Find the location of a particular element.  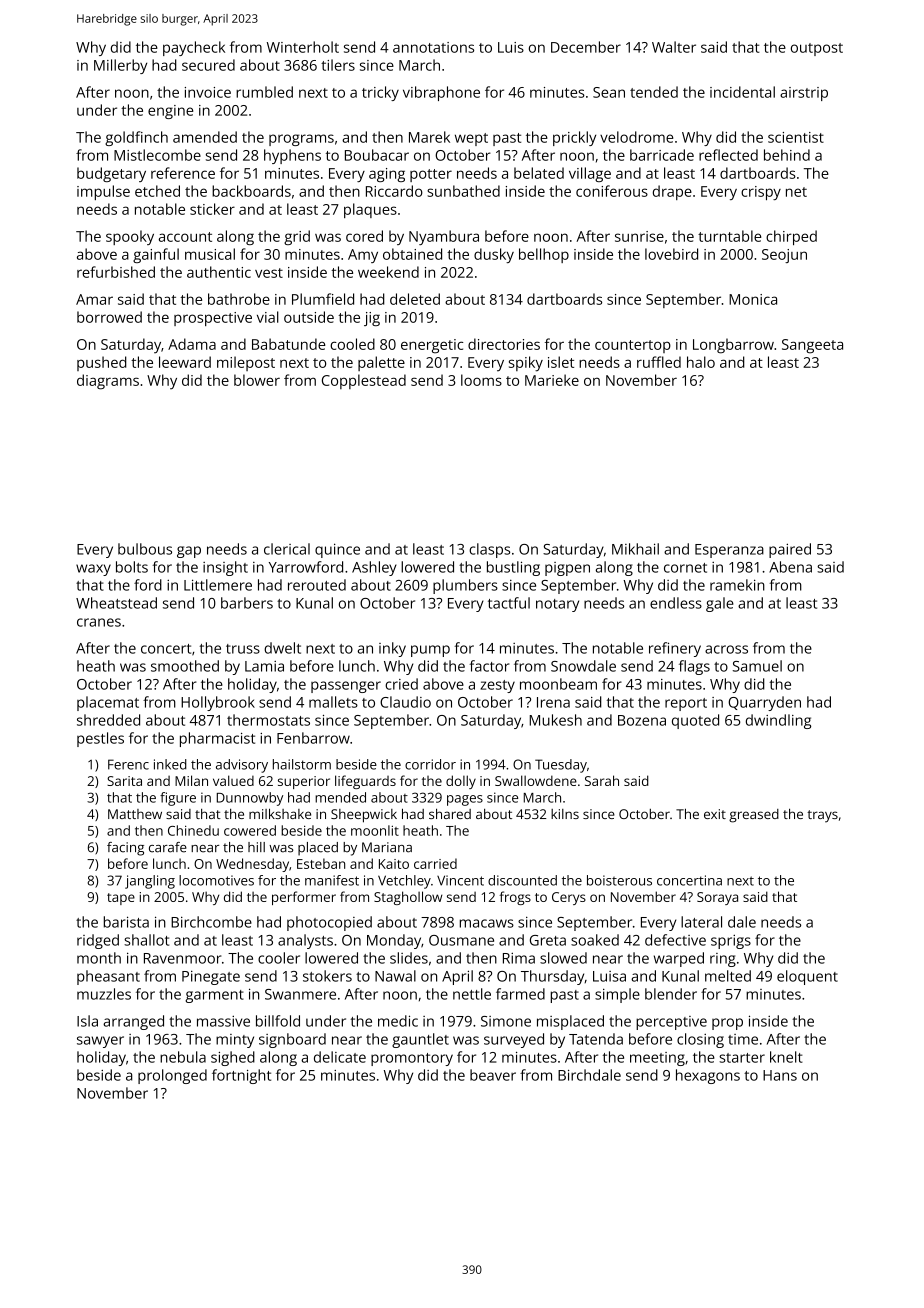

potter is located at coordinates (431, 175).
